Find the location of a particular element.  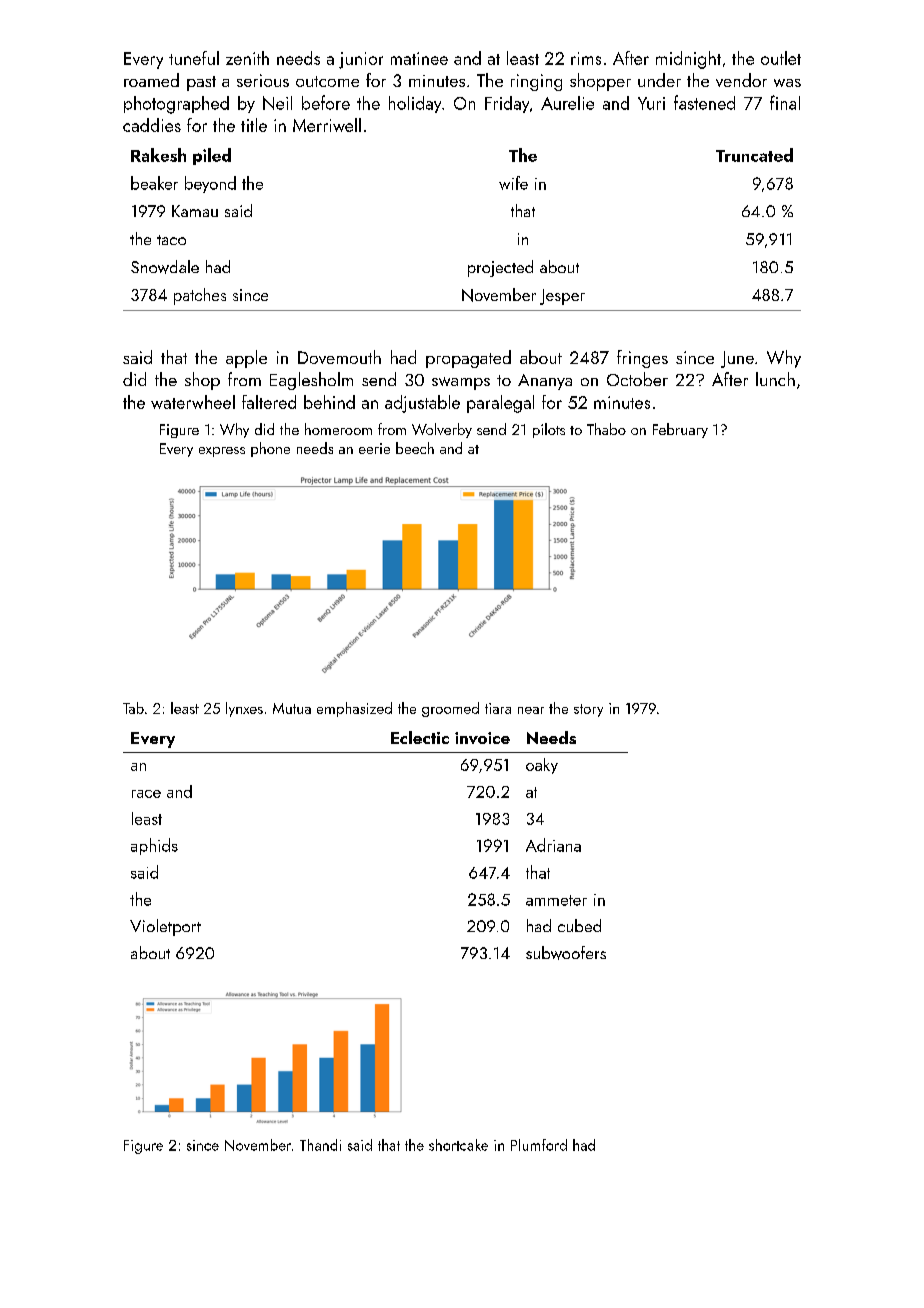

invoice is located at coordinates (482, 738).
